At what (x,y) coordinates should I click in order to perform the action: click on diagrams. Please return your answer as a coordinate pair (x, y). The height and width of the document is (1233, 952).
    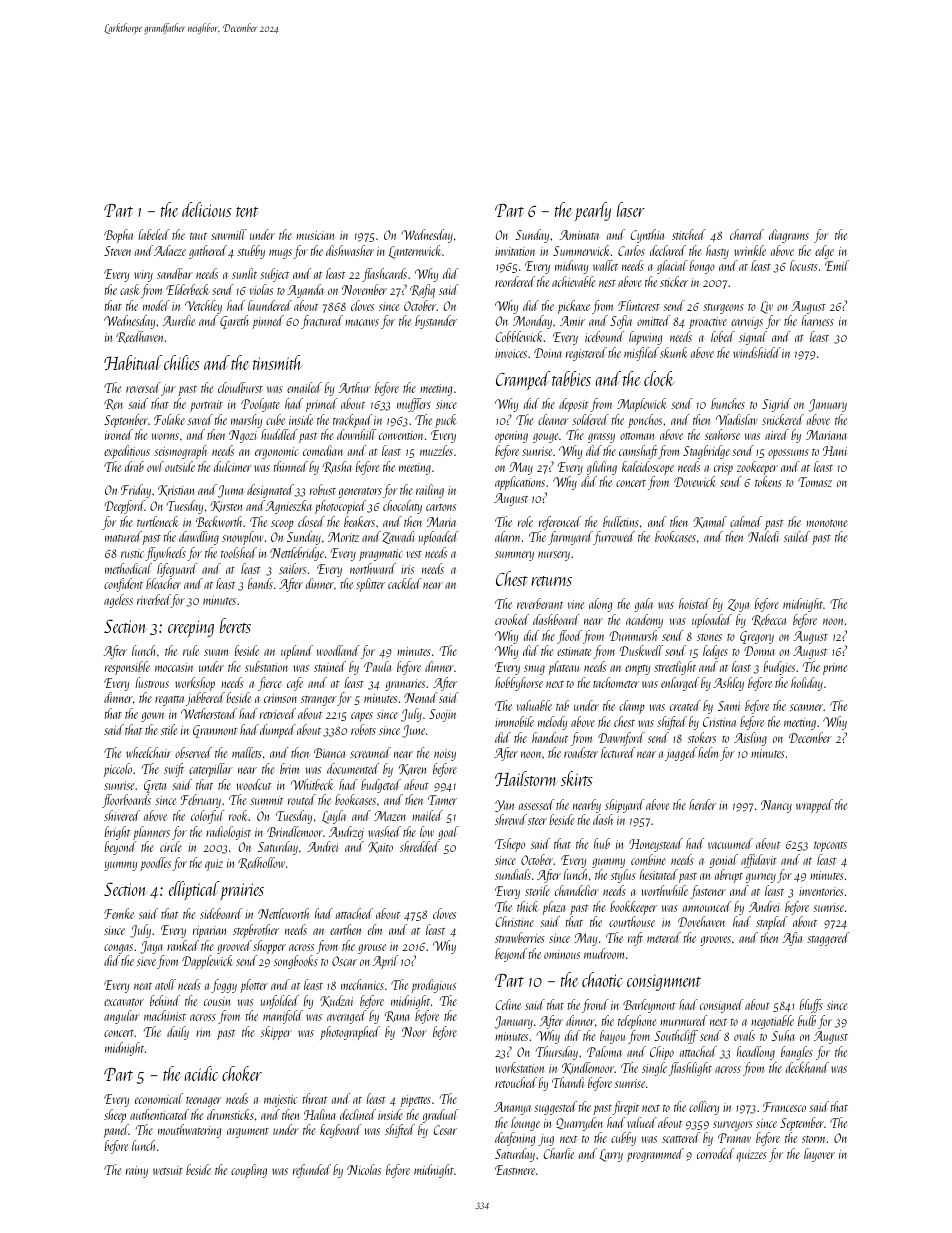
    Looking at the image, I should click on (789, 236).
